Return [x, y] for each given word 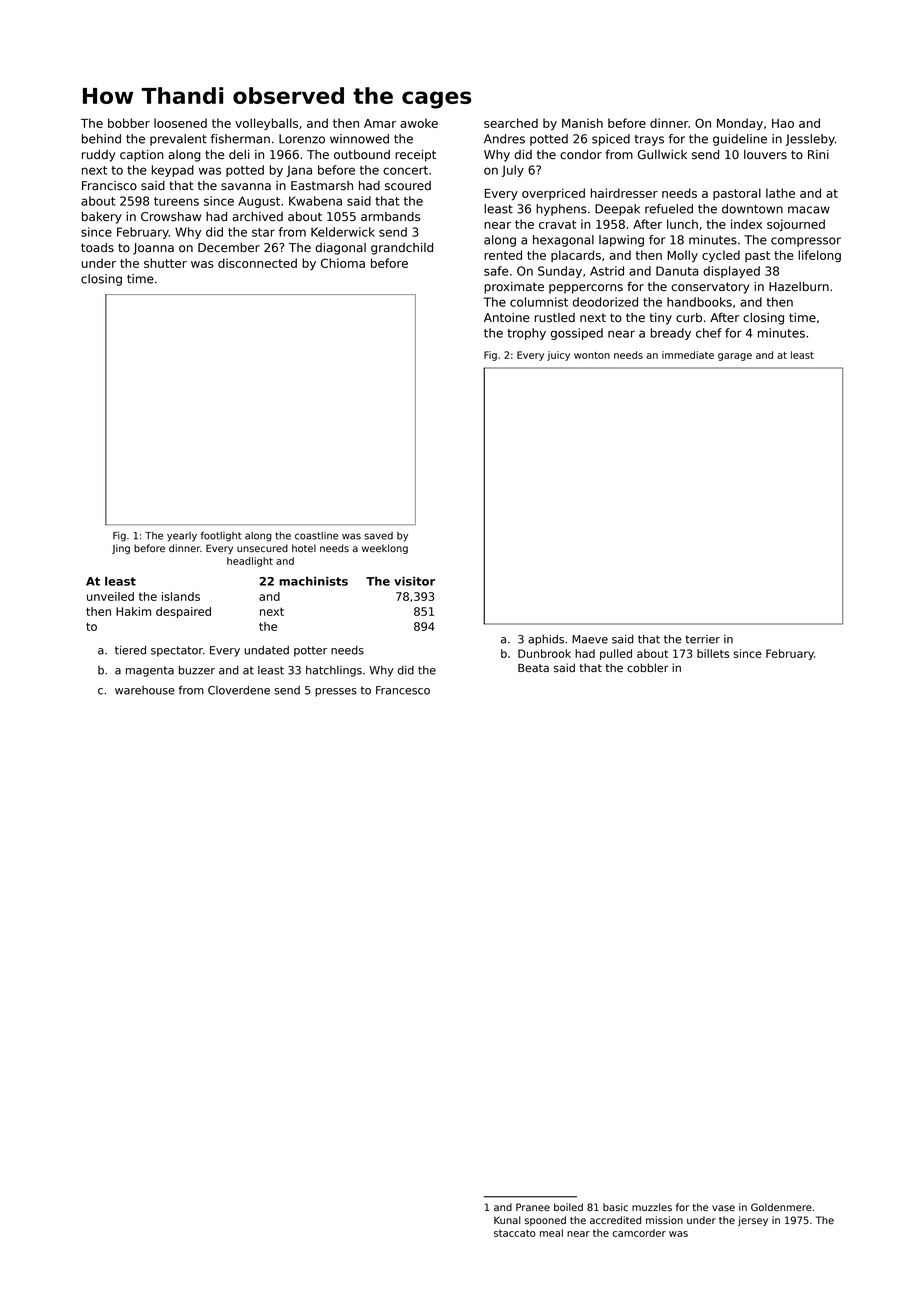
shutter [165, 263]
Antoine [507, 318]
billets [713, 653]
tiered [130, 650]
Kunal [507, 1220]
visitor [414, 581]
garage [735, 357]
